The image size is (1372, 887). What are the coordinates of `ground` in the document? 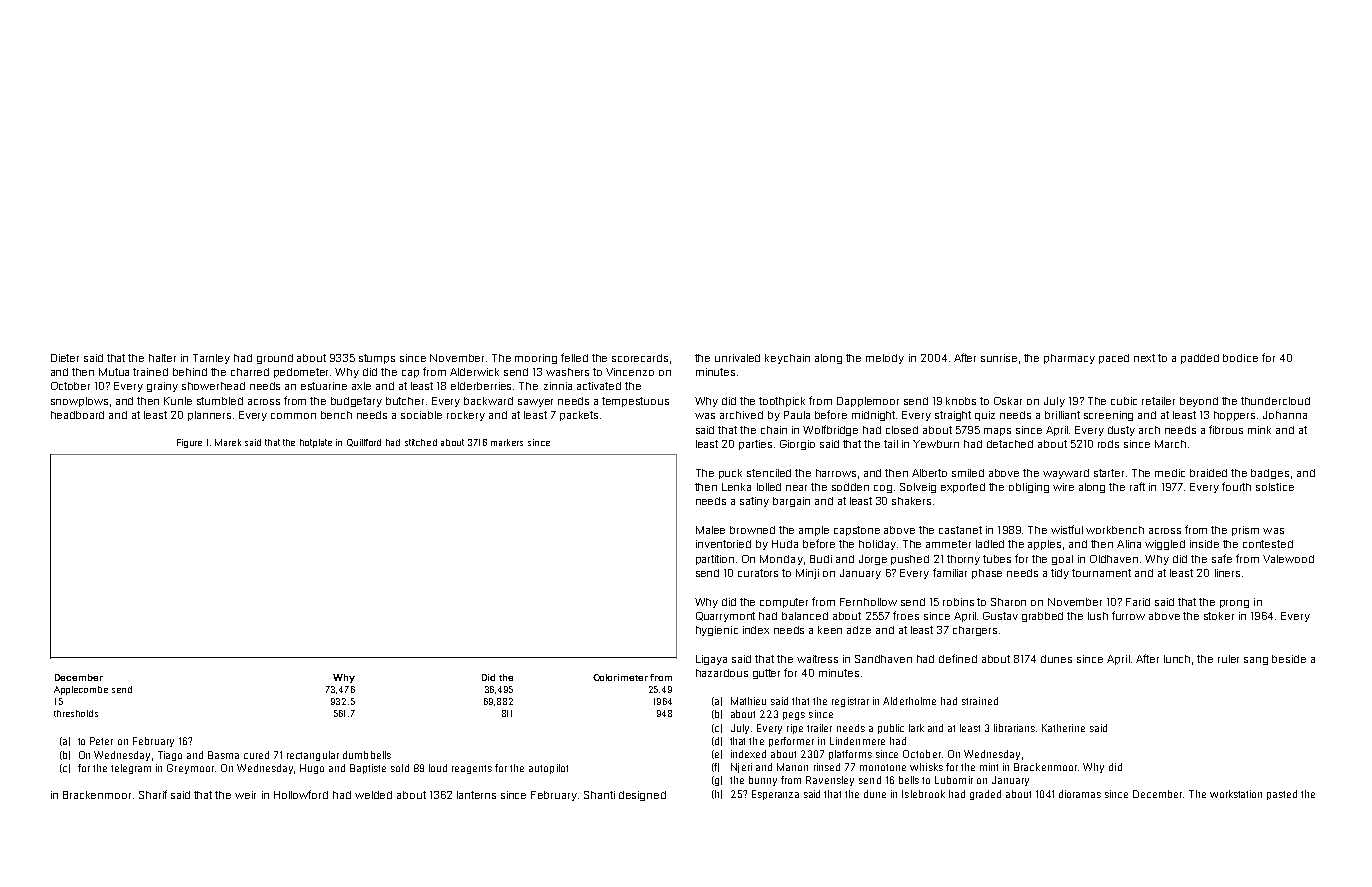 It's located at (275, 359).
